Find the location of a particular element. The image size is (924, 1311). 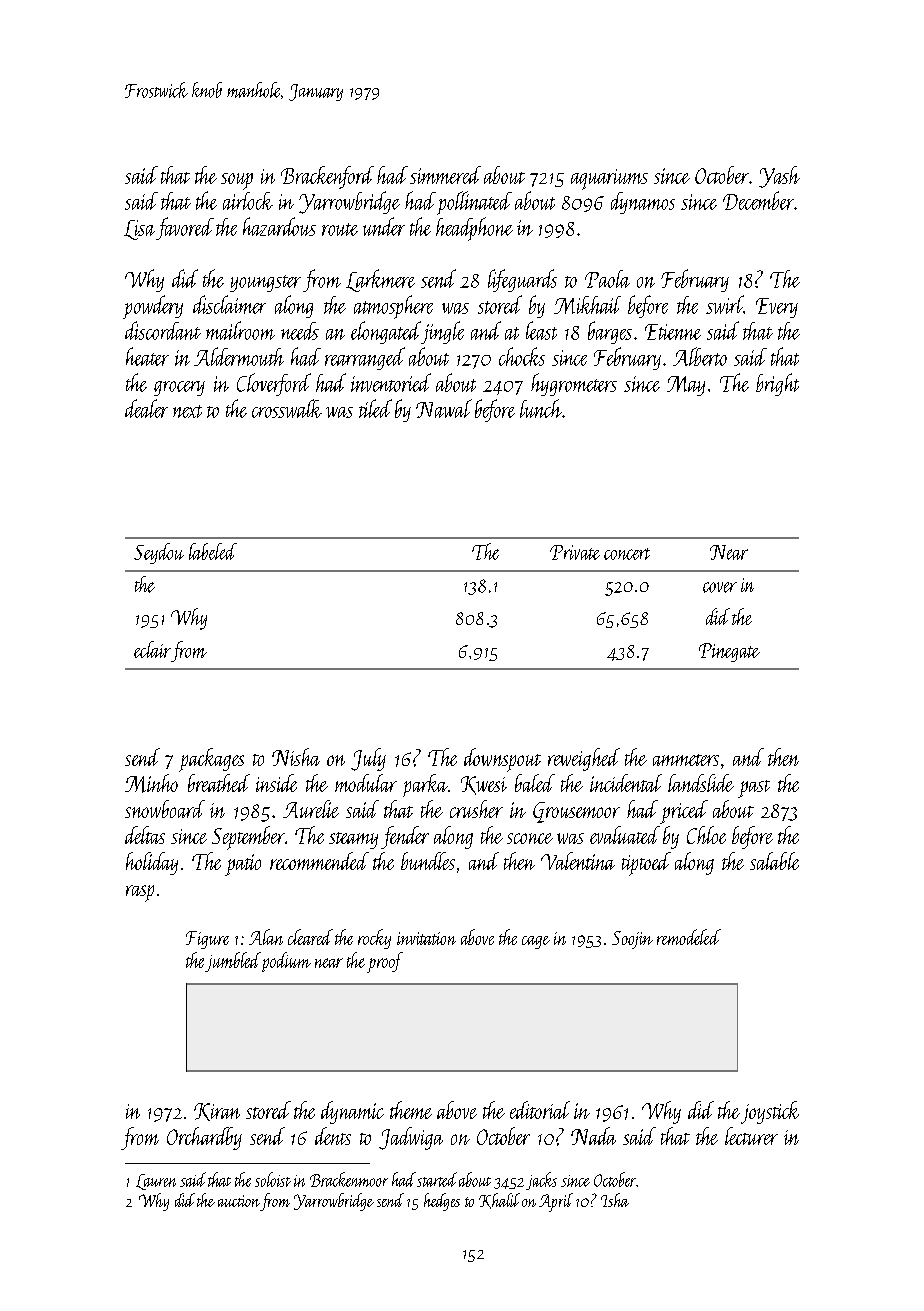

April is located at coordinates (556, 1202).
